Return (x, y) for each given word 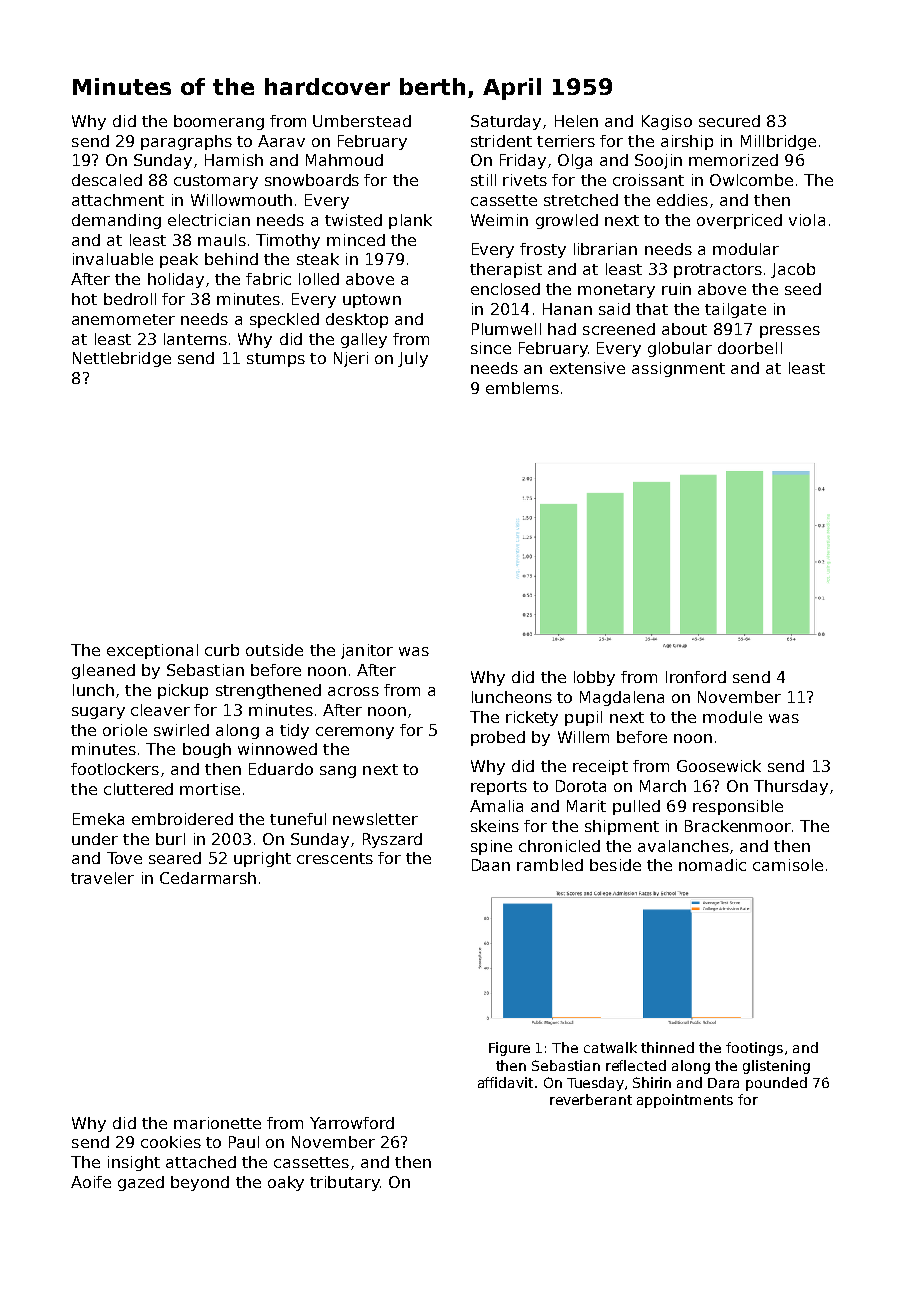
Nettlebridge (122, 359)
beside (615, 865)
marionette (217, 1123)
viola (807, 220)
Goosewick (719, 766)
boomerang (219, 122)
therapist (506, 270)
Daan (491, 865)
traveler (102, 878)
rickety (532, 718)
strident (501, 141)
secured (729, 121)
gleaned (103, 671)
